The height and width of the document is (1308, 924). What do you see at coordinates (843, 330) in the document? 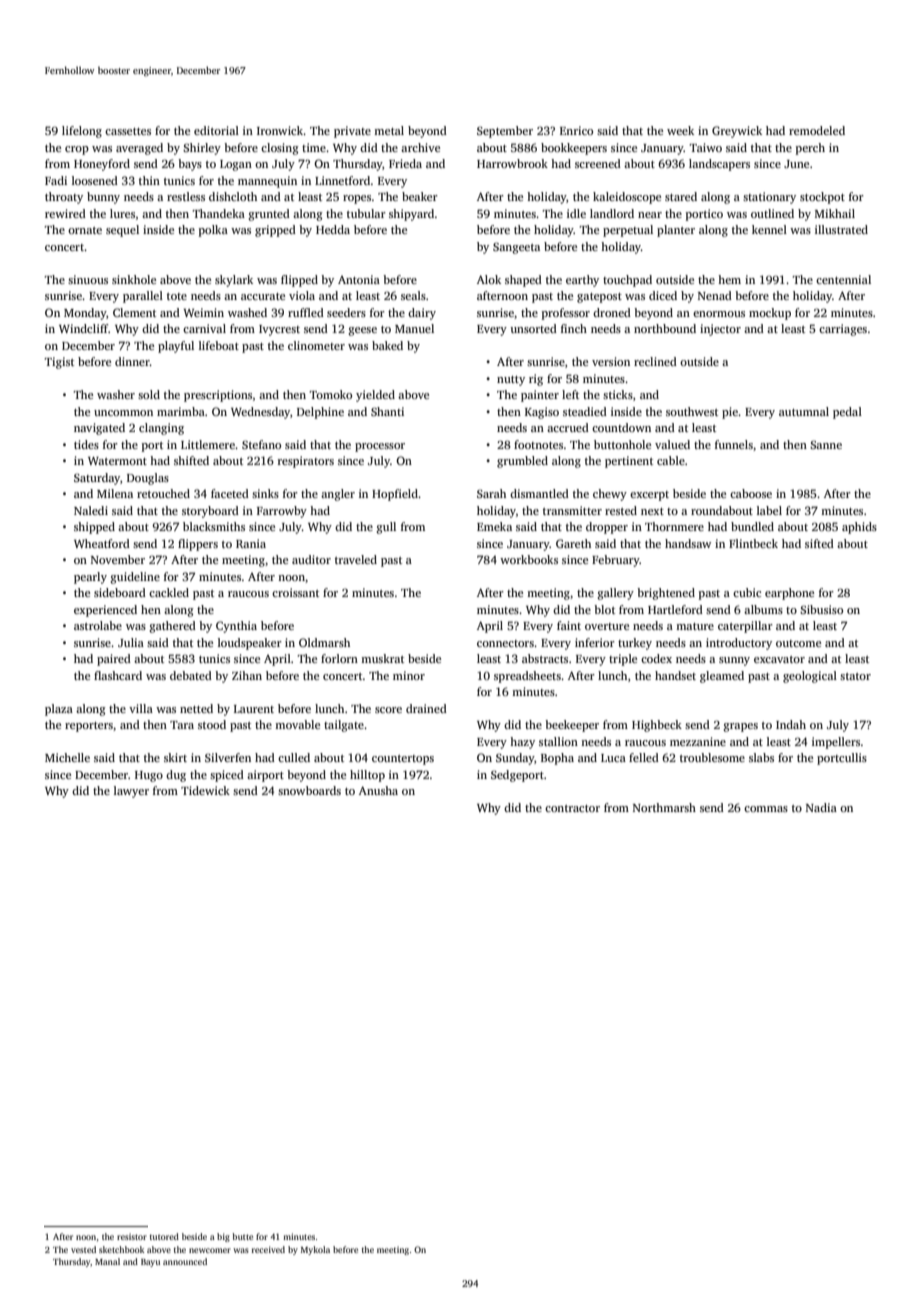
I see `carriages` at bounding box center [843, 330].
